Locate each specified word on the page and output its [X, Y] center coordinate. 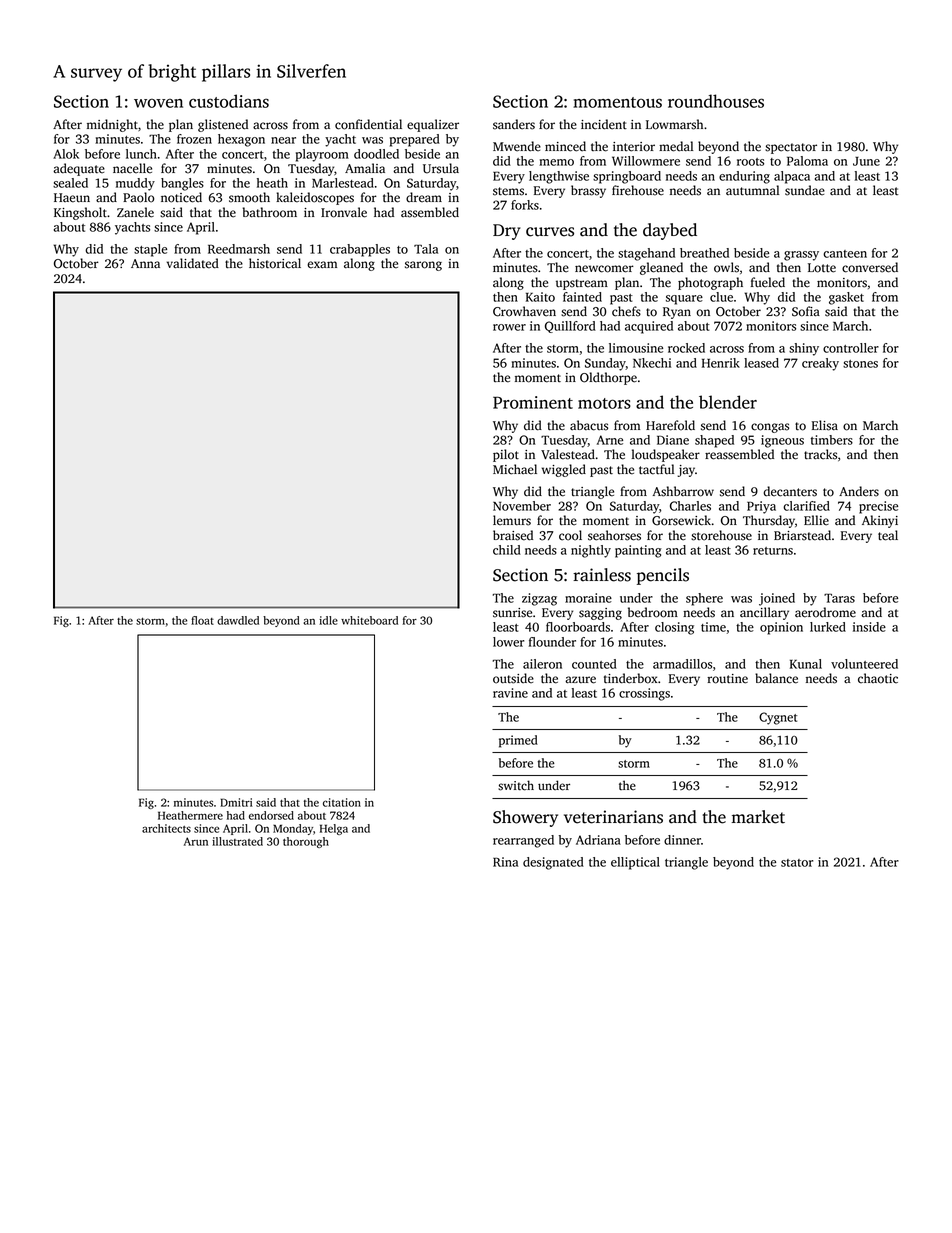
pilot [506, 455]
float [202, 620]
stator [797, 863]
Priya [761, 507]
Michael [515, 469]
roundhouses [716, 101]
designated [553, 863]
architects [166, 828]
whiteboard [369, 620]
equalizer [433, 125]
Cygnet [778, 718]
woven [158, 103]
